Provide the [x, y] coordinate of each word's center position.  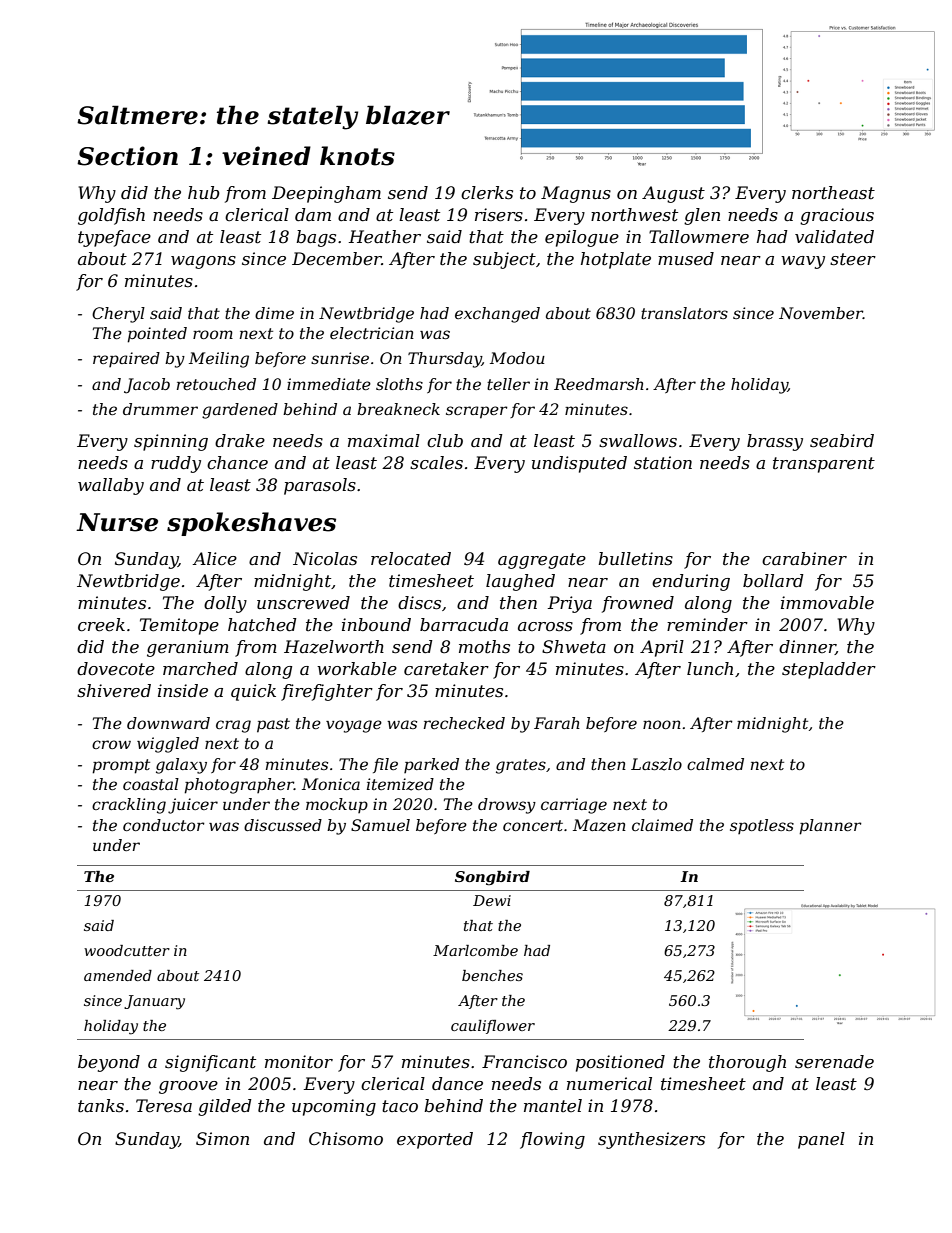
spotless [762, 826]
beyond [109, 1063]
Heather [385, 237]
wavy [803, 262]
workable [357, 669]
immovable [827, 603]
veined [266, 156]
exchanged [497, 315]
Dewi [492, 900]
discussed [283, 825]
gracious [837, 216]
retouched [216, 384]
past [273, 725]
